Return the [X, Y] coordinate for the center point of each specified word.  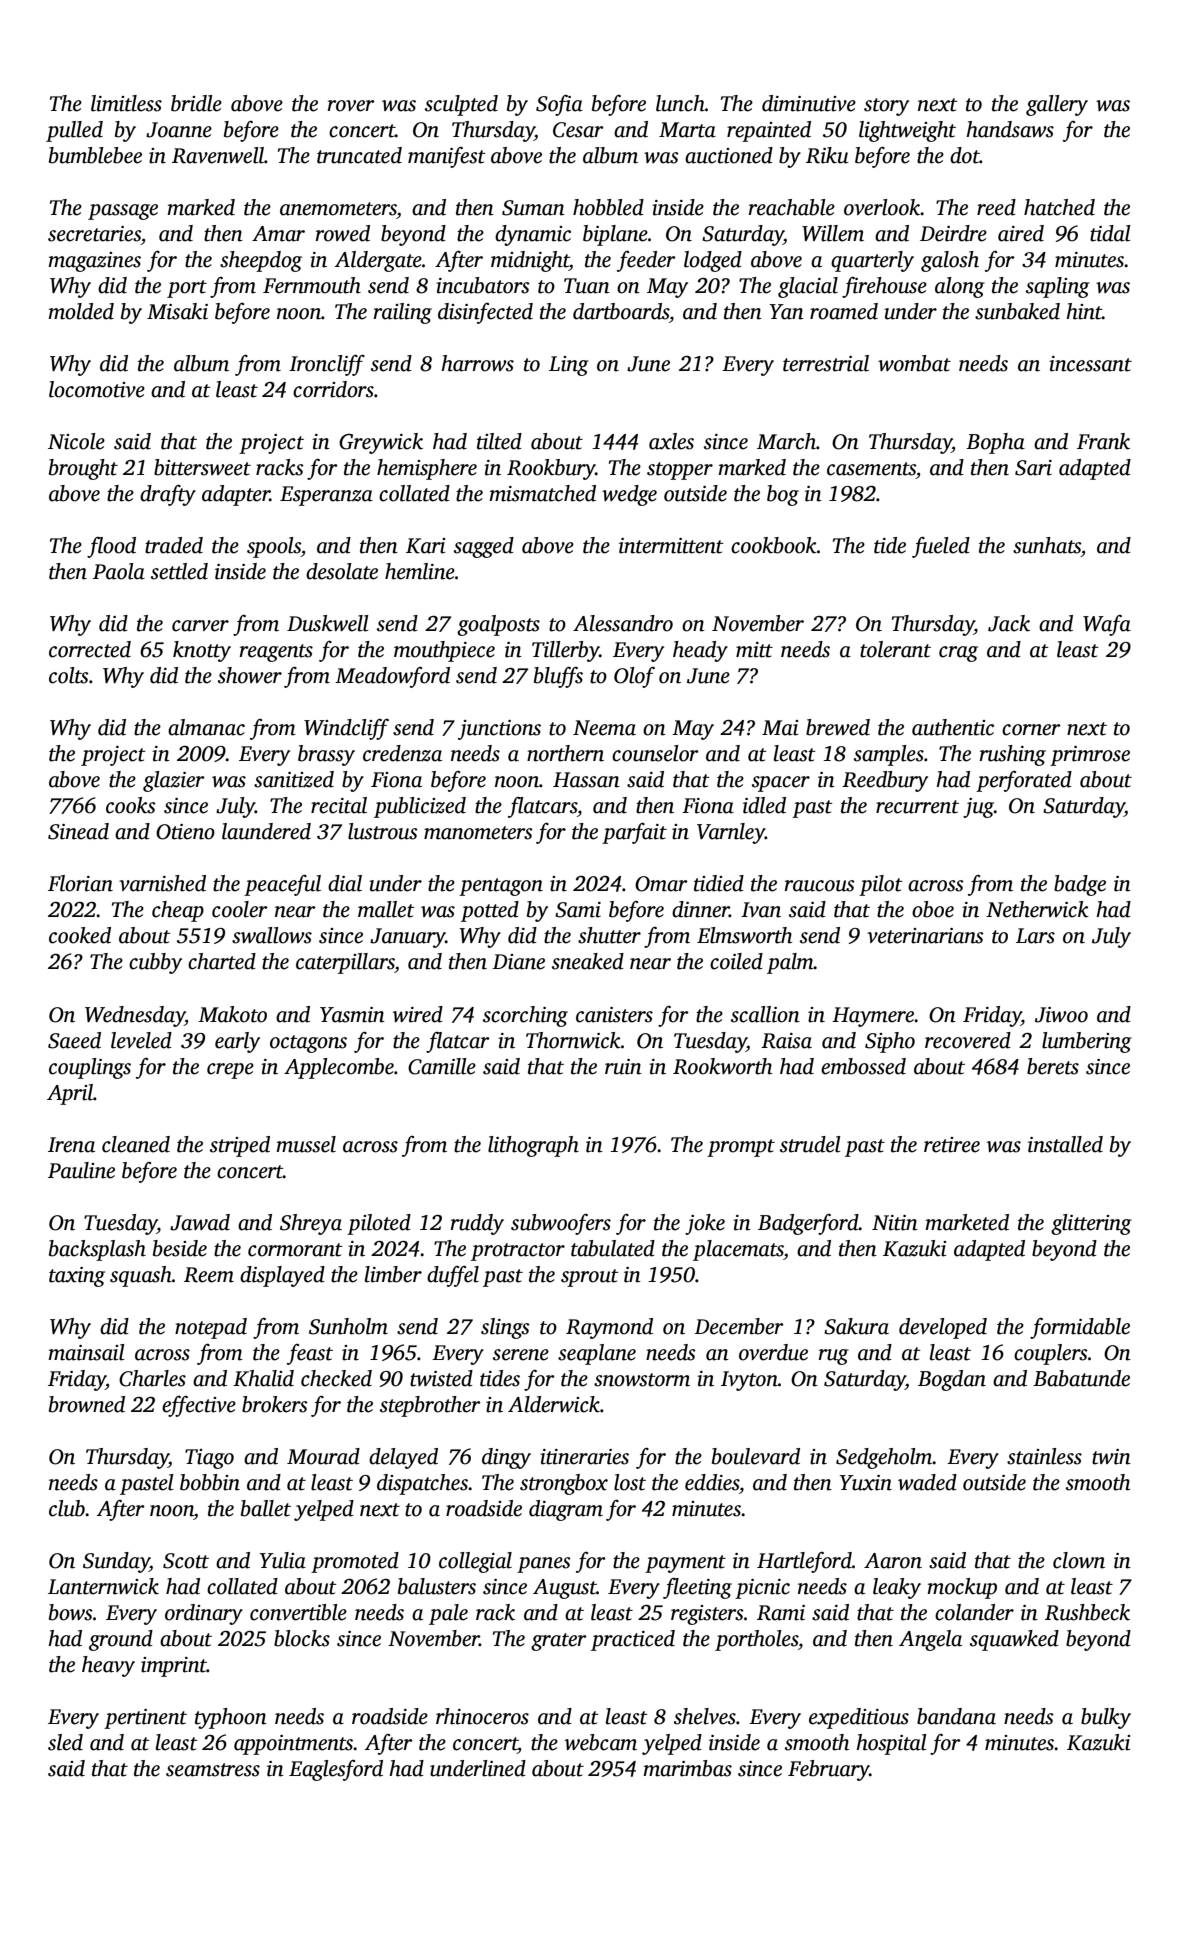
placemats [738, 1250]
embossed [863, 1066]
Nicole [76, 441]
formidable [1080, 1328]
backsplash [97, 1250]
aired [1021, 233]
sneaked [588, 961]
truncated [359, 155]
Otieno [185, 832]
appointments [293, 1745]
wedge [629, 495]
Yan [787, 312]
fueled [941, 547]
